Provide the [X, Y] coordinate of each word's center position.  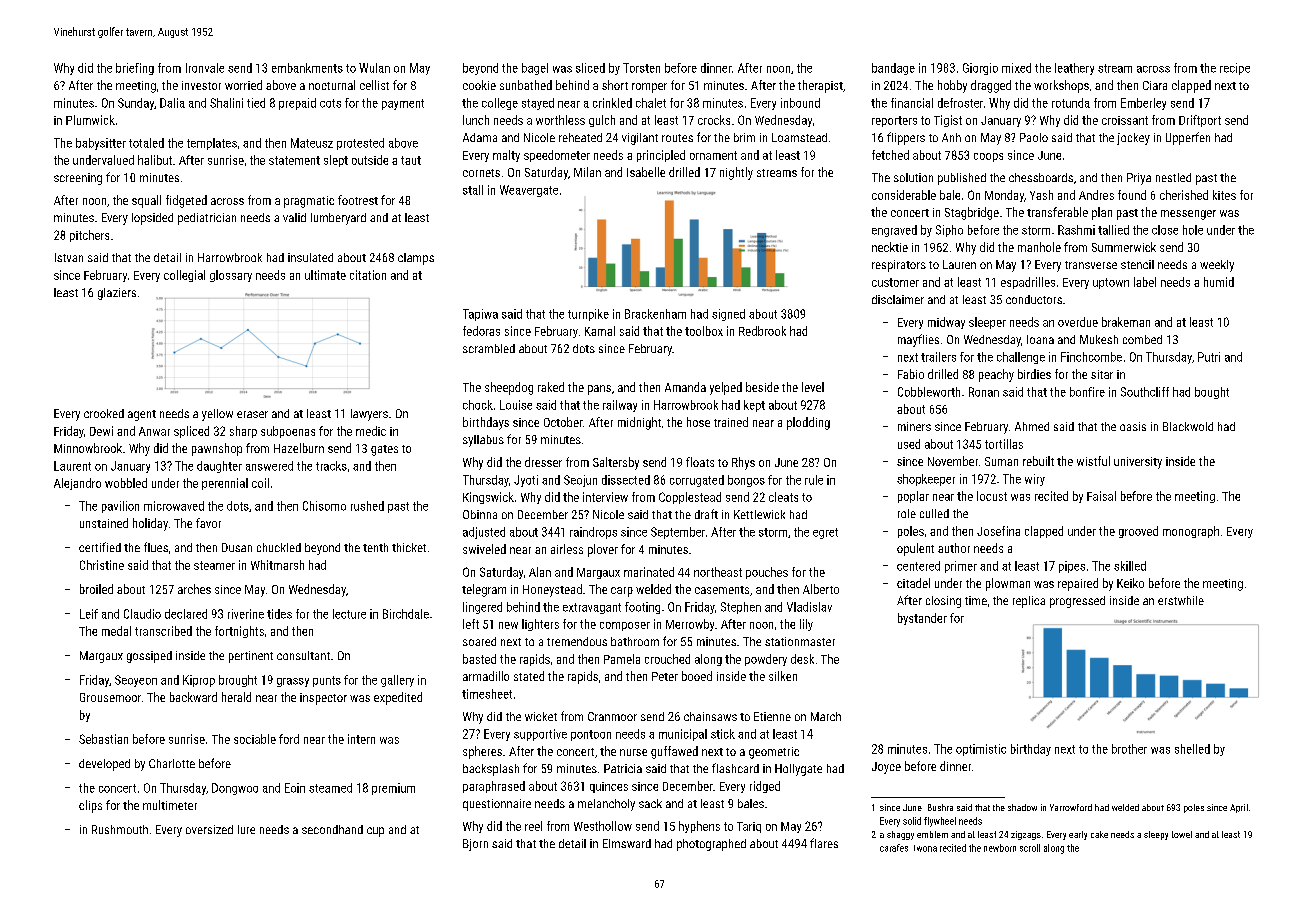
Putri [1209, 357]
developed [104, 765]
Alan [540, 572]
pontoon [591, 735]
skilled [1130, 566]
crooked [104, 413]
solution [913, 177]
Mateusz [312, 143]
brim [744, 137]
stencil [1137, 264]
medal [116, 631]
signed [728, 315]
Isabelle [646, 172]
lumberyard [338, 219]
